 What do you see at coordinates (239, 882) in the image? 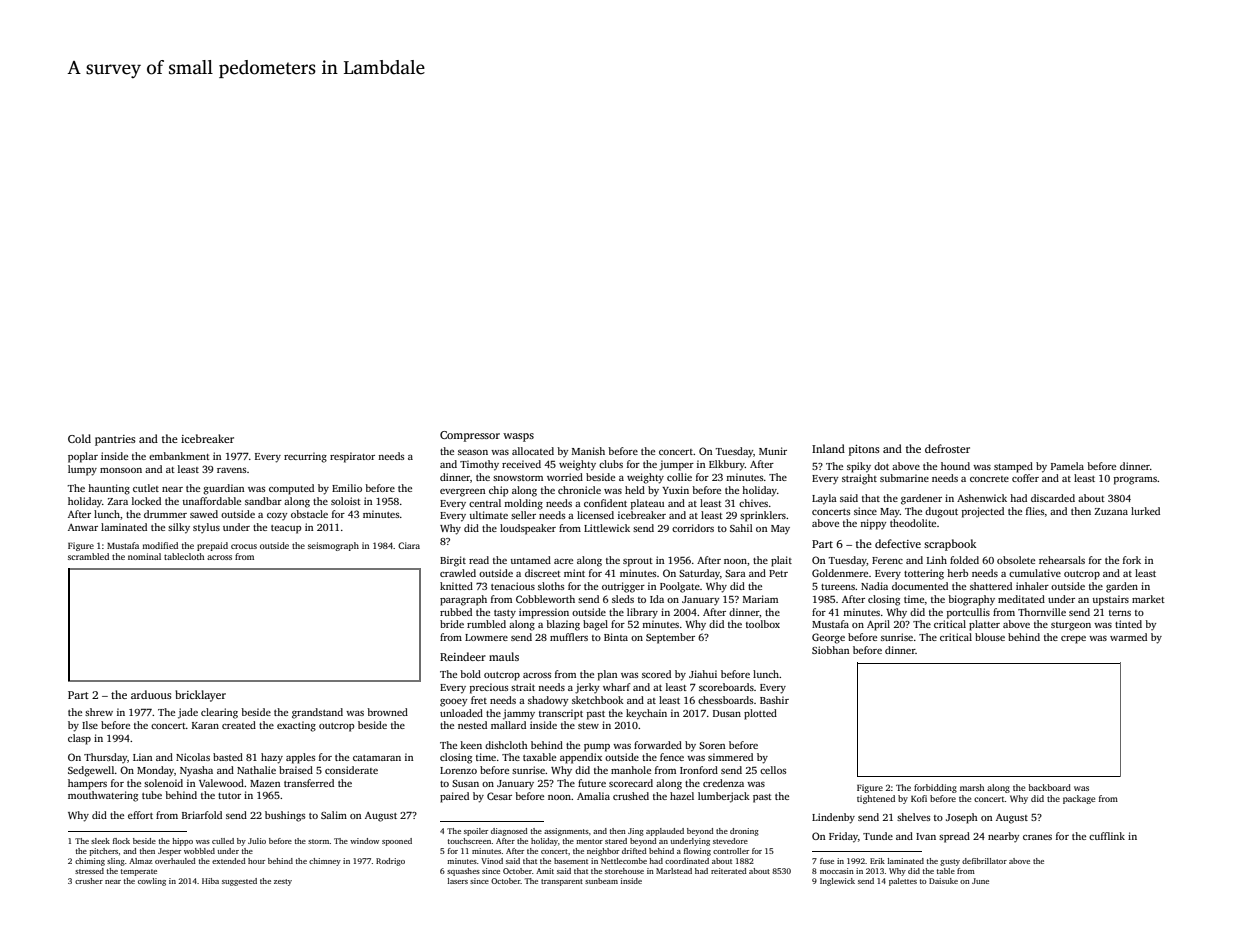
I see `suggested` at bounding box center [239, 882].
